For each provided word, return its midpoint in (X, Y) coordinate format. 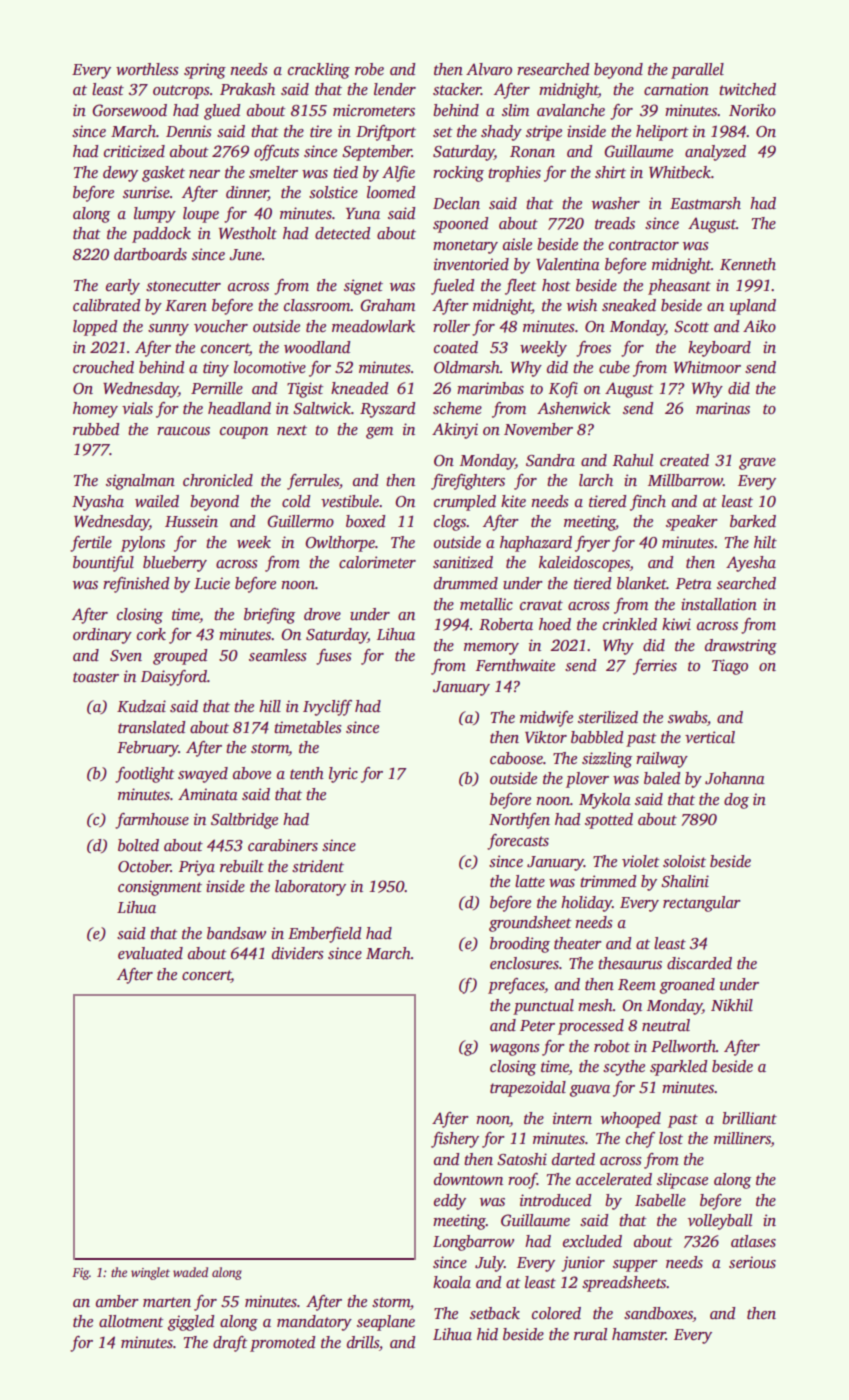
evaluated (150, 953)
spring (205, 71)
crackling (319, 71)
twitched (747, 89)
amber (117, 1301)
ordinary (102, 636)
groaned (687, 986)
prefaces (516, 986)
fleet (520, 287)
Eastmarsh (705, 203)
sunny (168, 330)
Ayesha (751, 564)
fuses (333, 657)
